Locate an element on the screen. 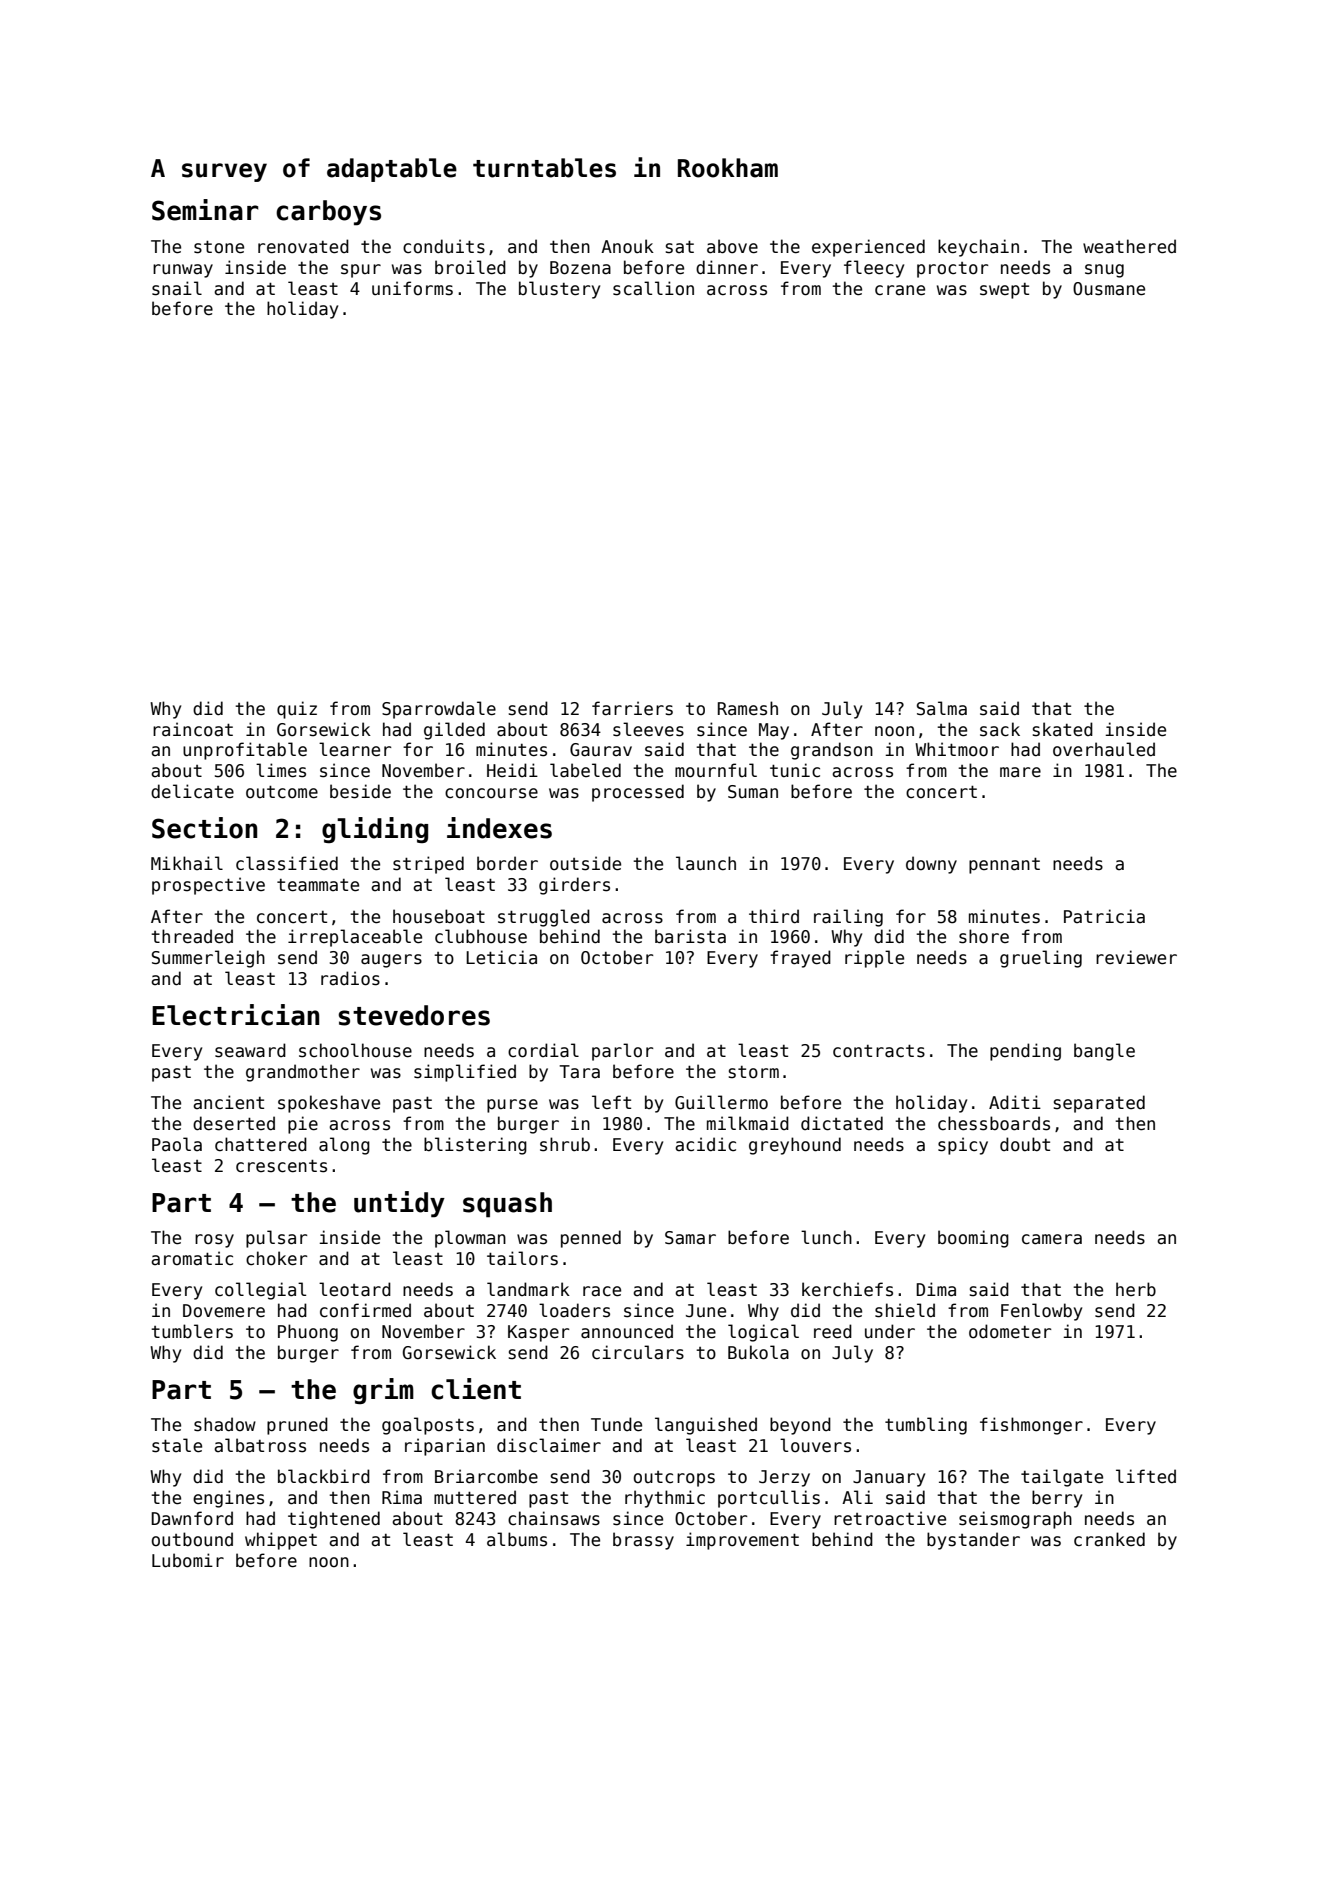 The image size is (1337, 1891). weathered is located at coordinates (1129, 246).
